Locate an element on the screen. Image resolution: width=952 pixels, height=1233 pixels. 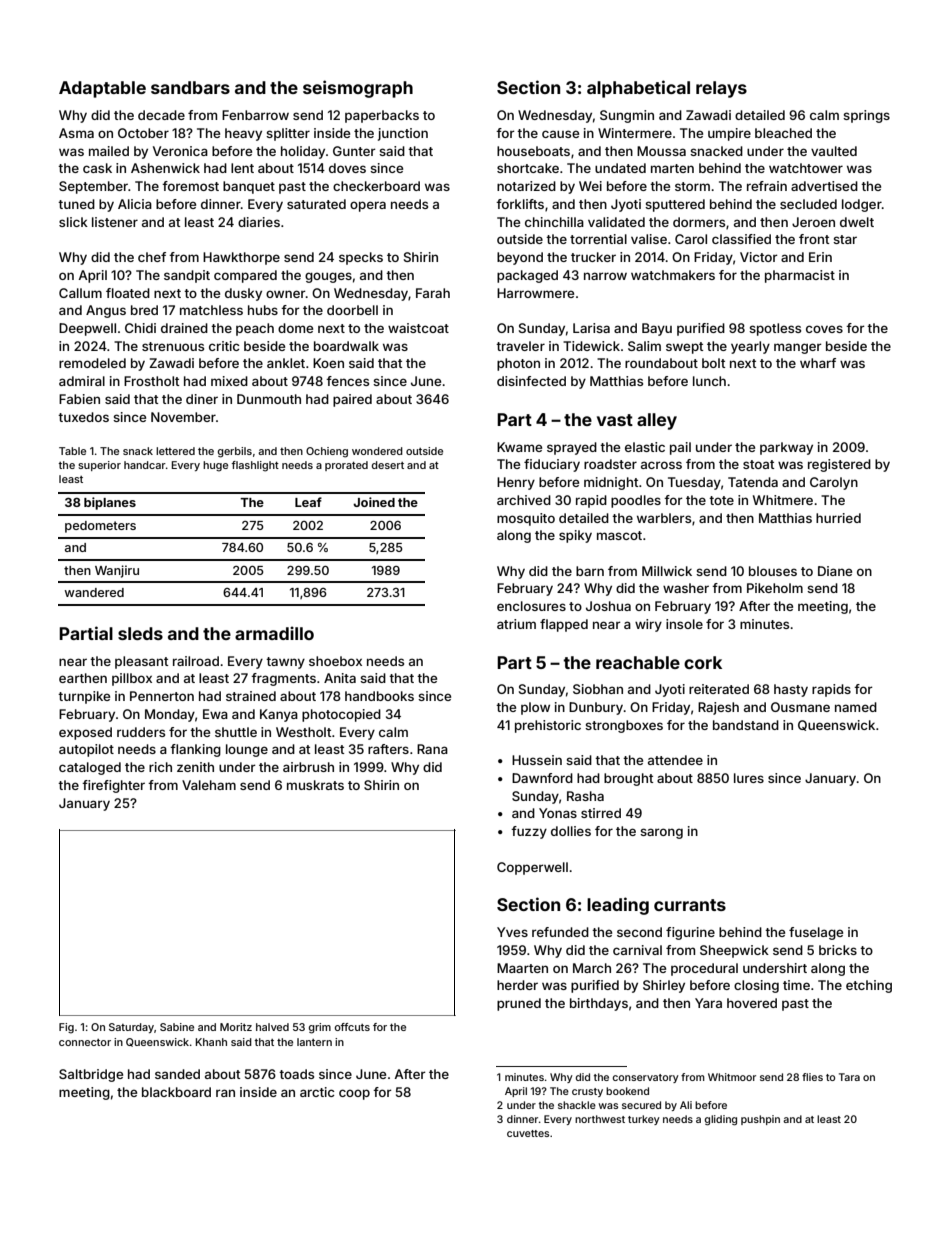
turnpike is located at coordinates (84, 697).
